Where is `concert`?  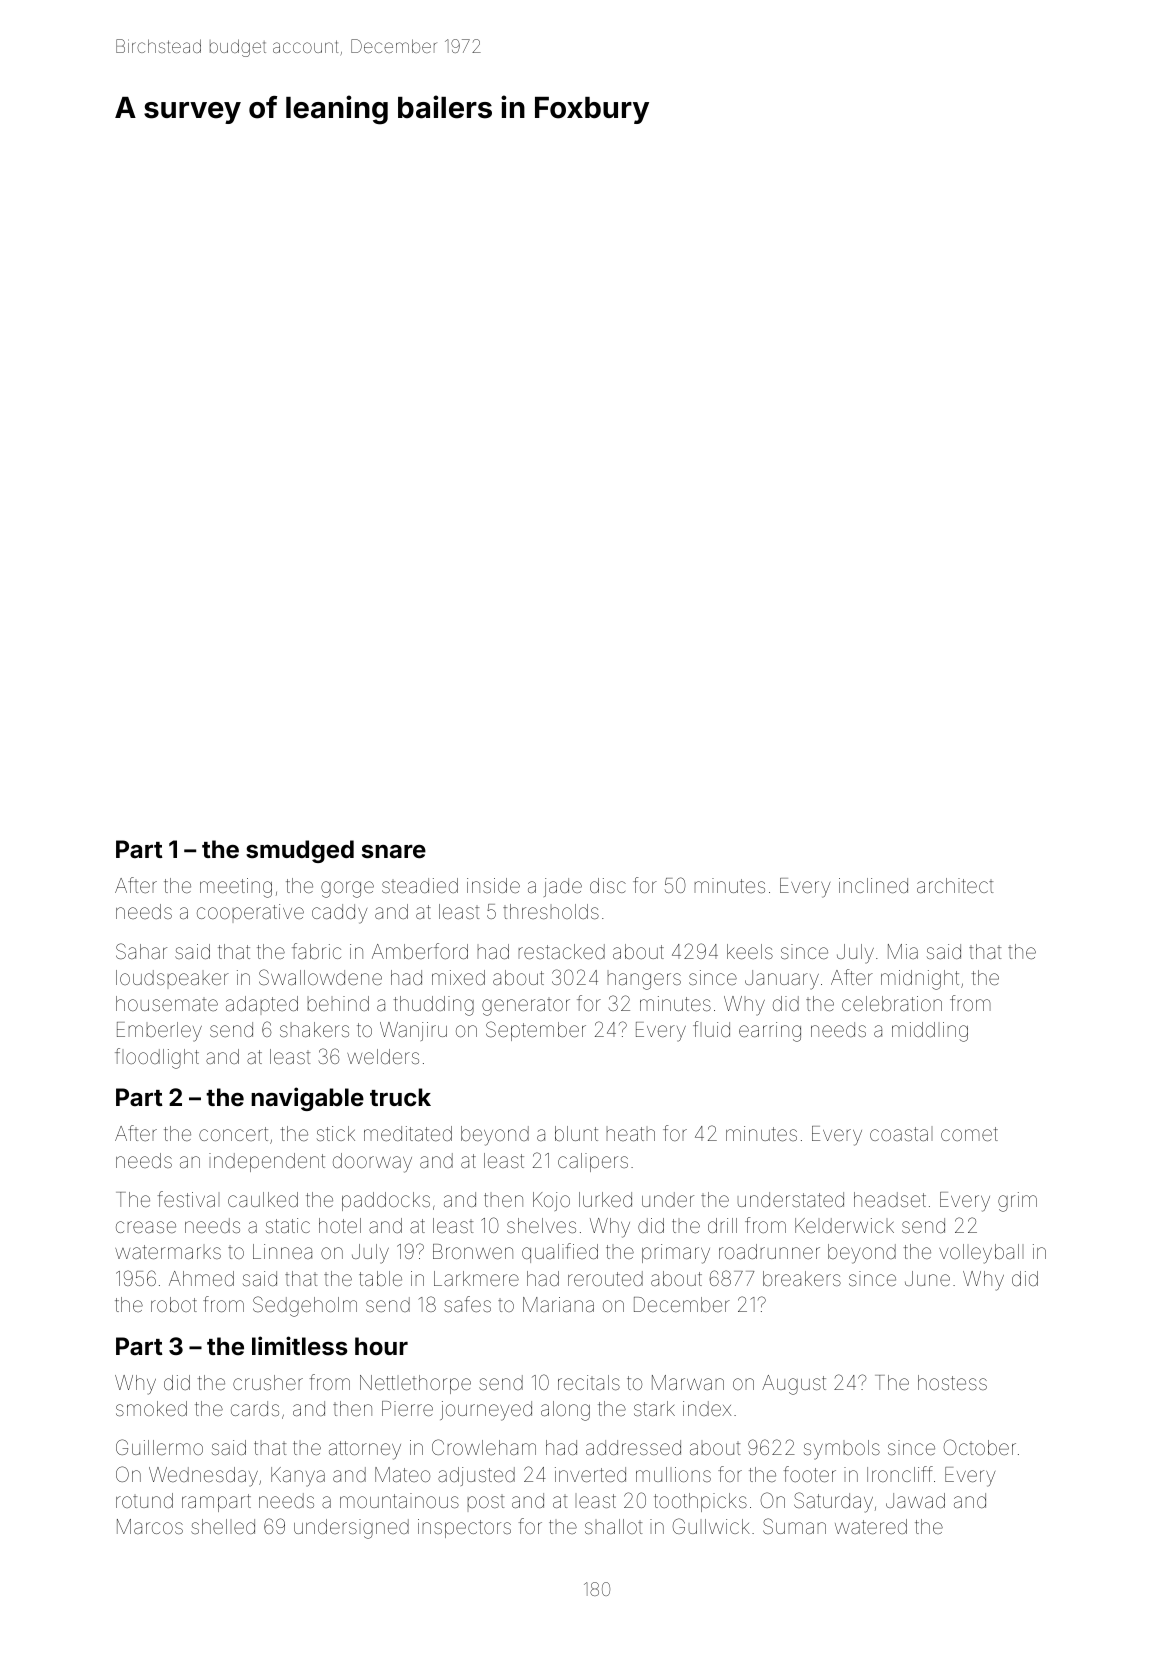
concert is located at coordinates (233, 1134).
